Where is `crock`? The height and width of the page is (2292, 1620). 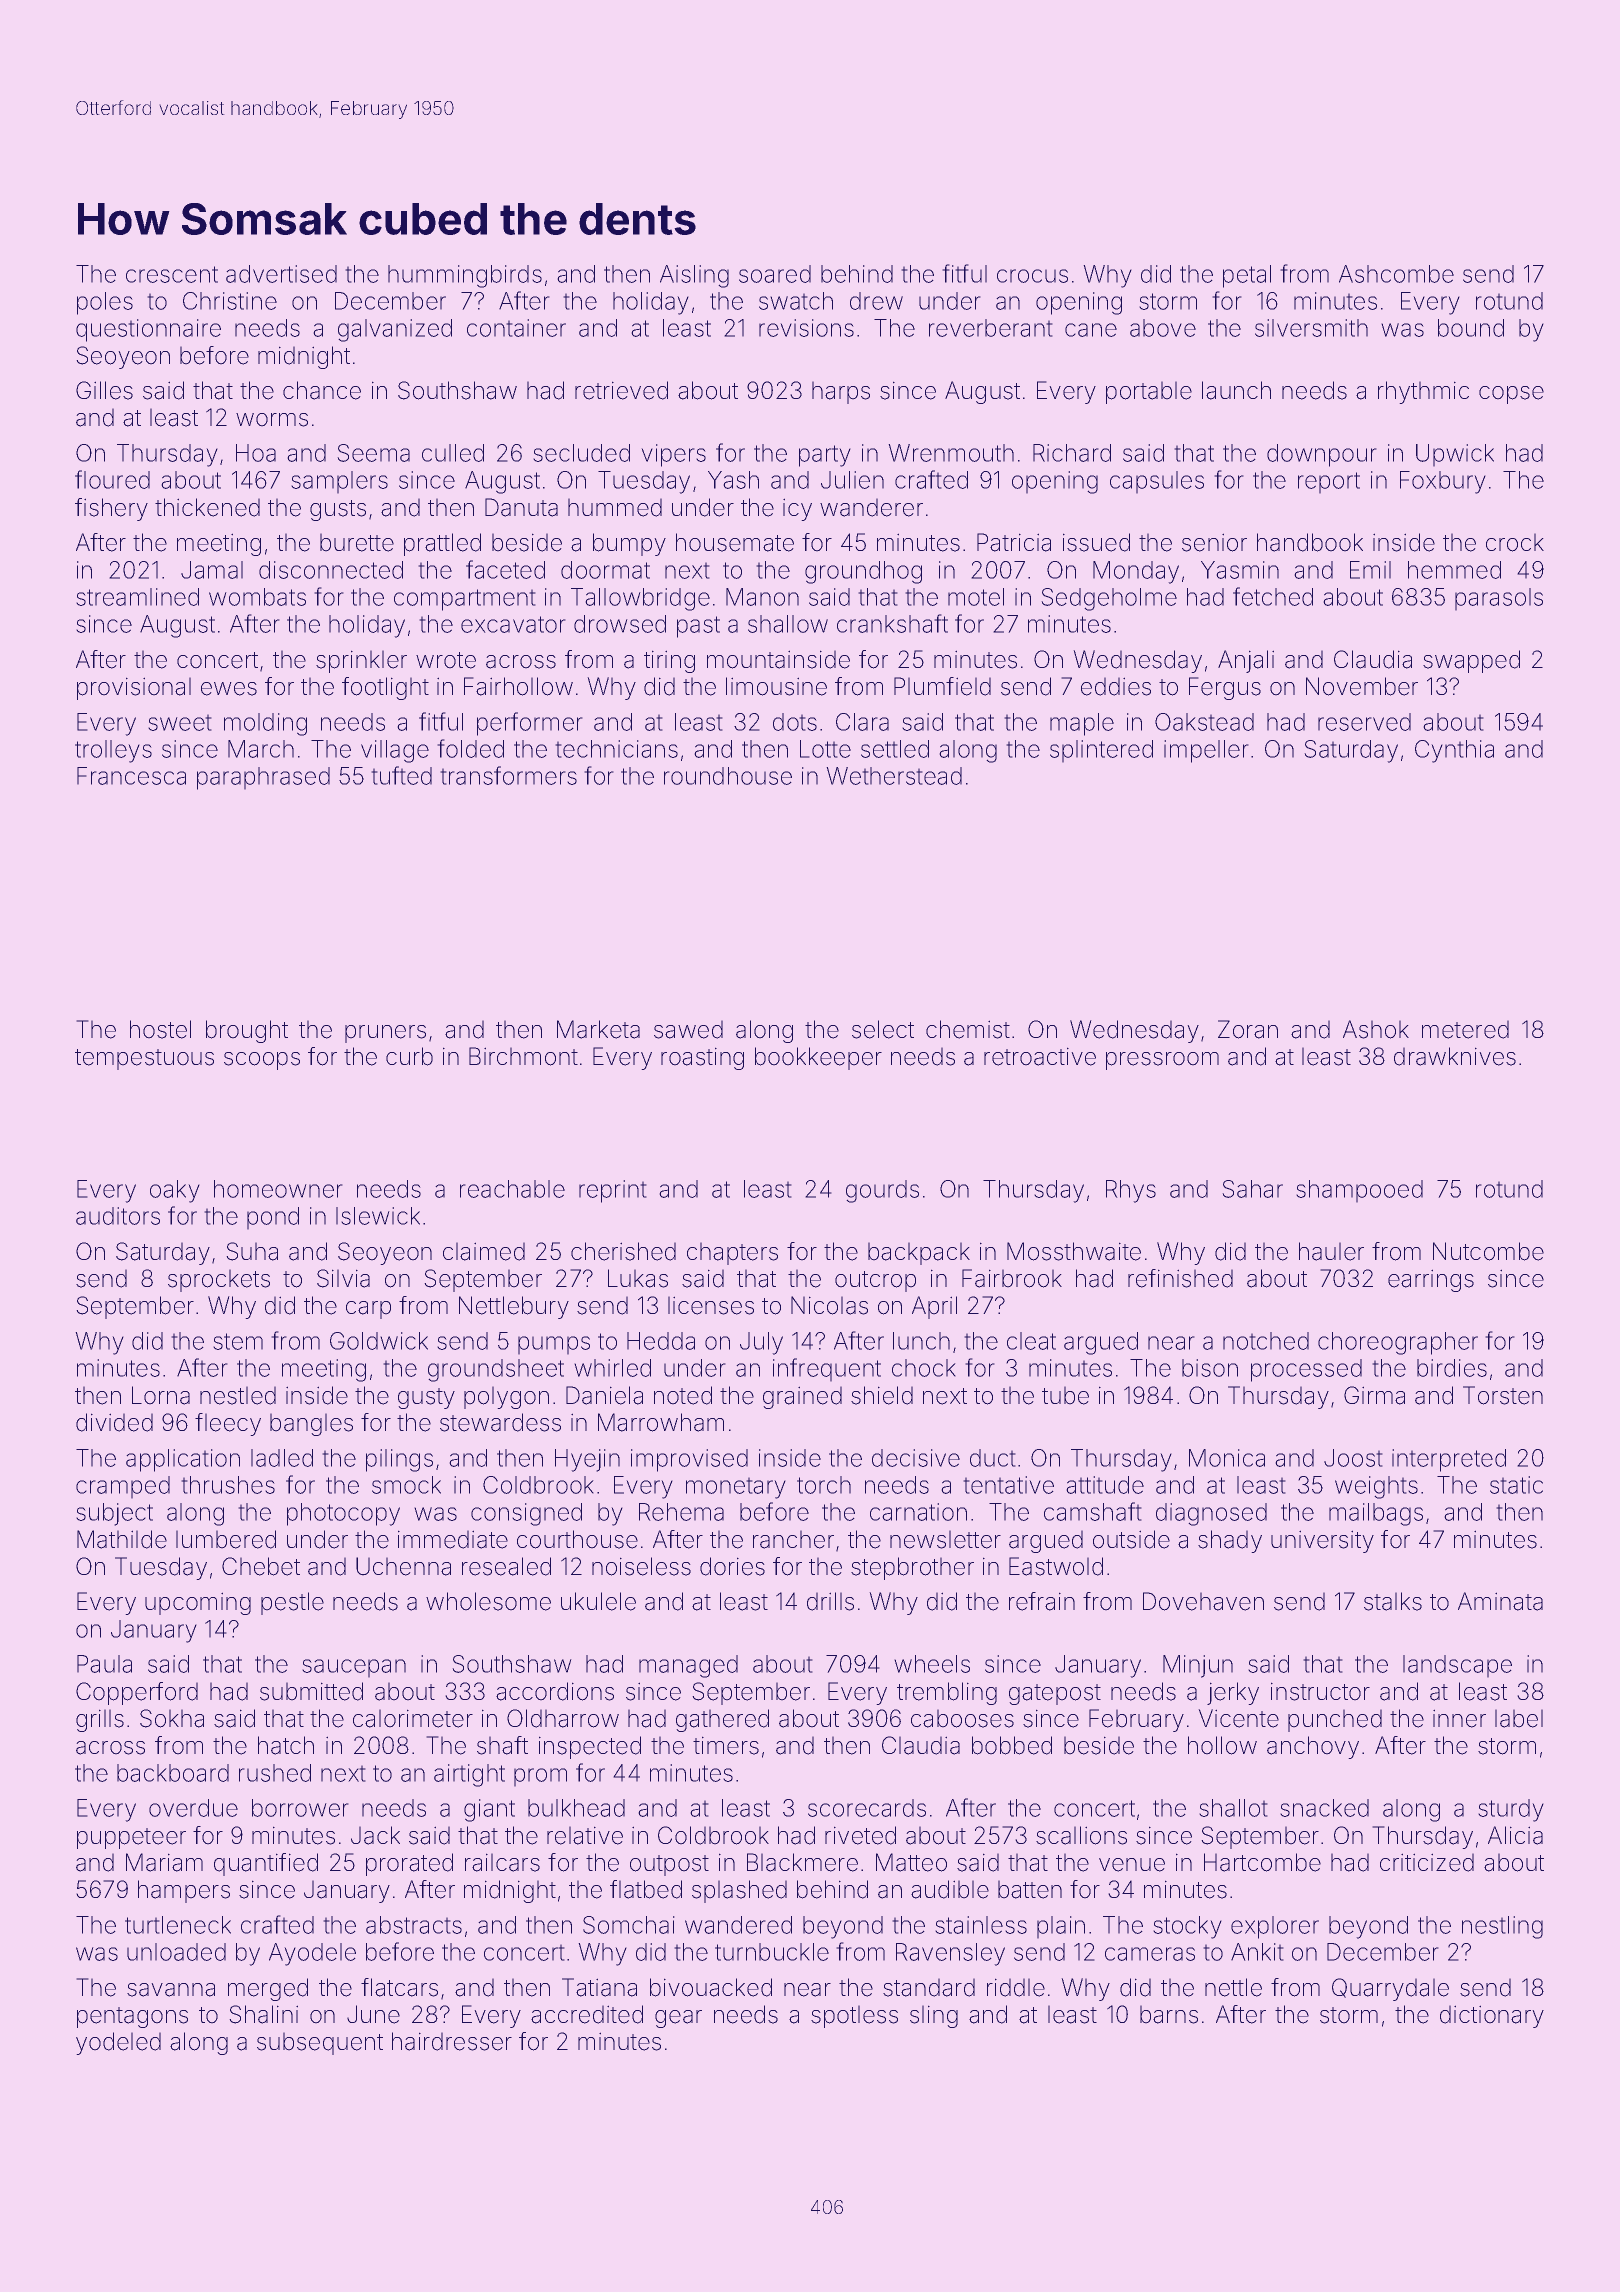
crock is located at coordinates (1515, 543).
